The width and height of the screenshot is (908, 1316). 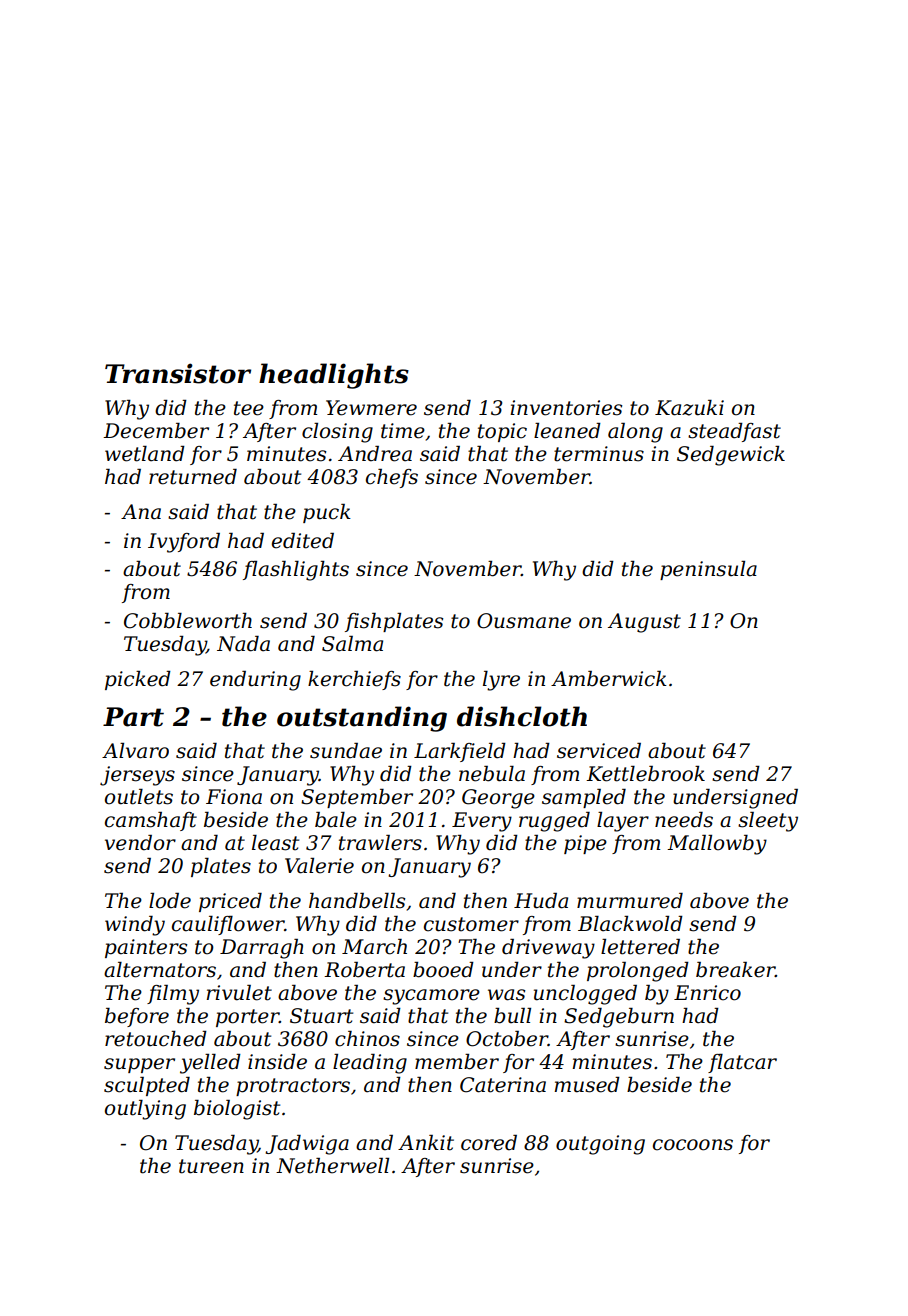 What do you see at coordinates (319, 866) in the screenshot?
I see `Valerie` at bounding box center [319, 866].
